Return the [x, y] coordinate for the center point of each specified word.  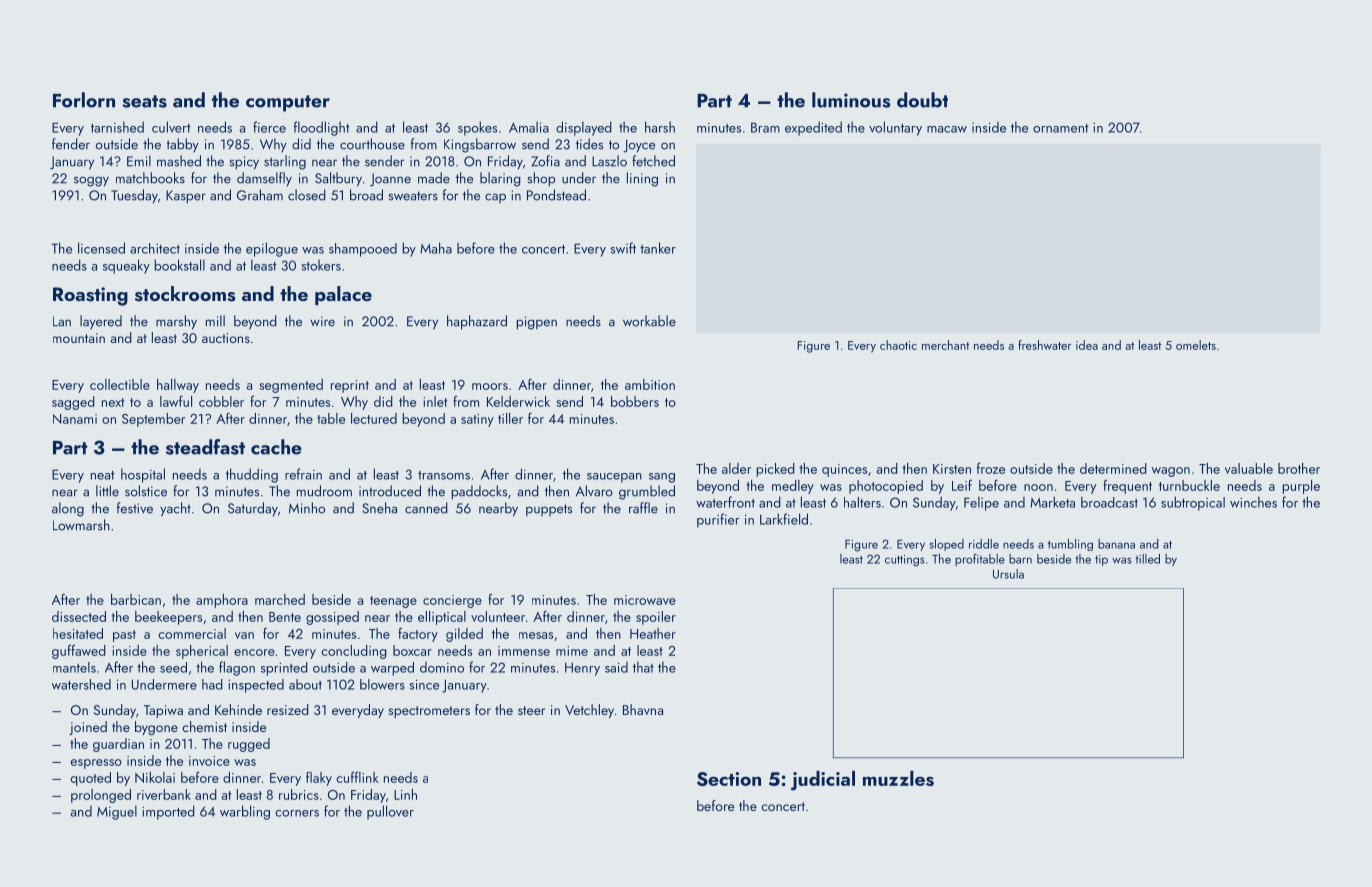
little [107, 491]
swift [623, 248]
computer [288, 103]
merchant [945, 345]
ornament [1061, 128]
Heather [653, 633]
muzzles [898, 778]
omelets [1196, 345]
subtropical [1193, 503]
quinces [844, 470]
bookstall [179, 265]
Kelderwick [518, 401]
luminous [851, 100]
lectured [374, 418]
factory [418, 635]
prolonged [101, 796]
